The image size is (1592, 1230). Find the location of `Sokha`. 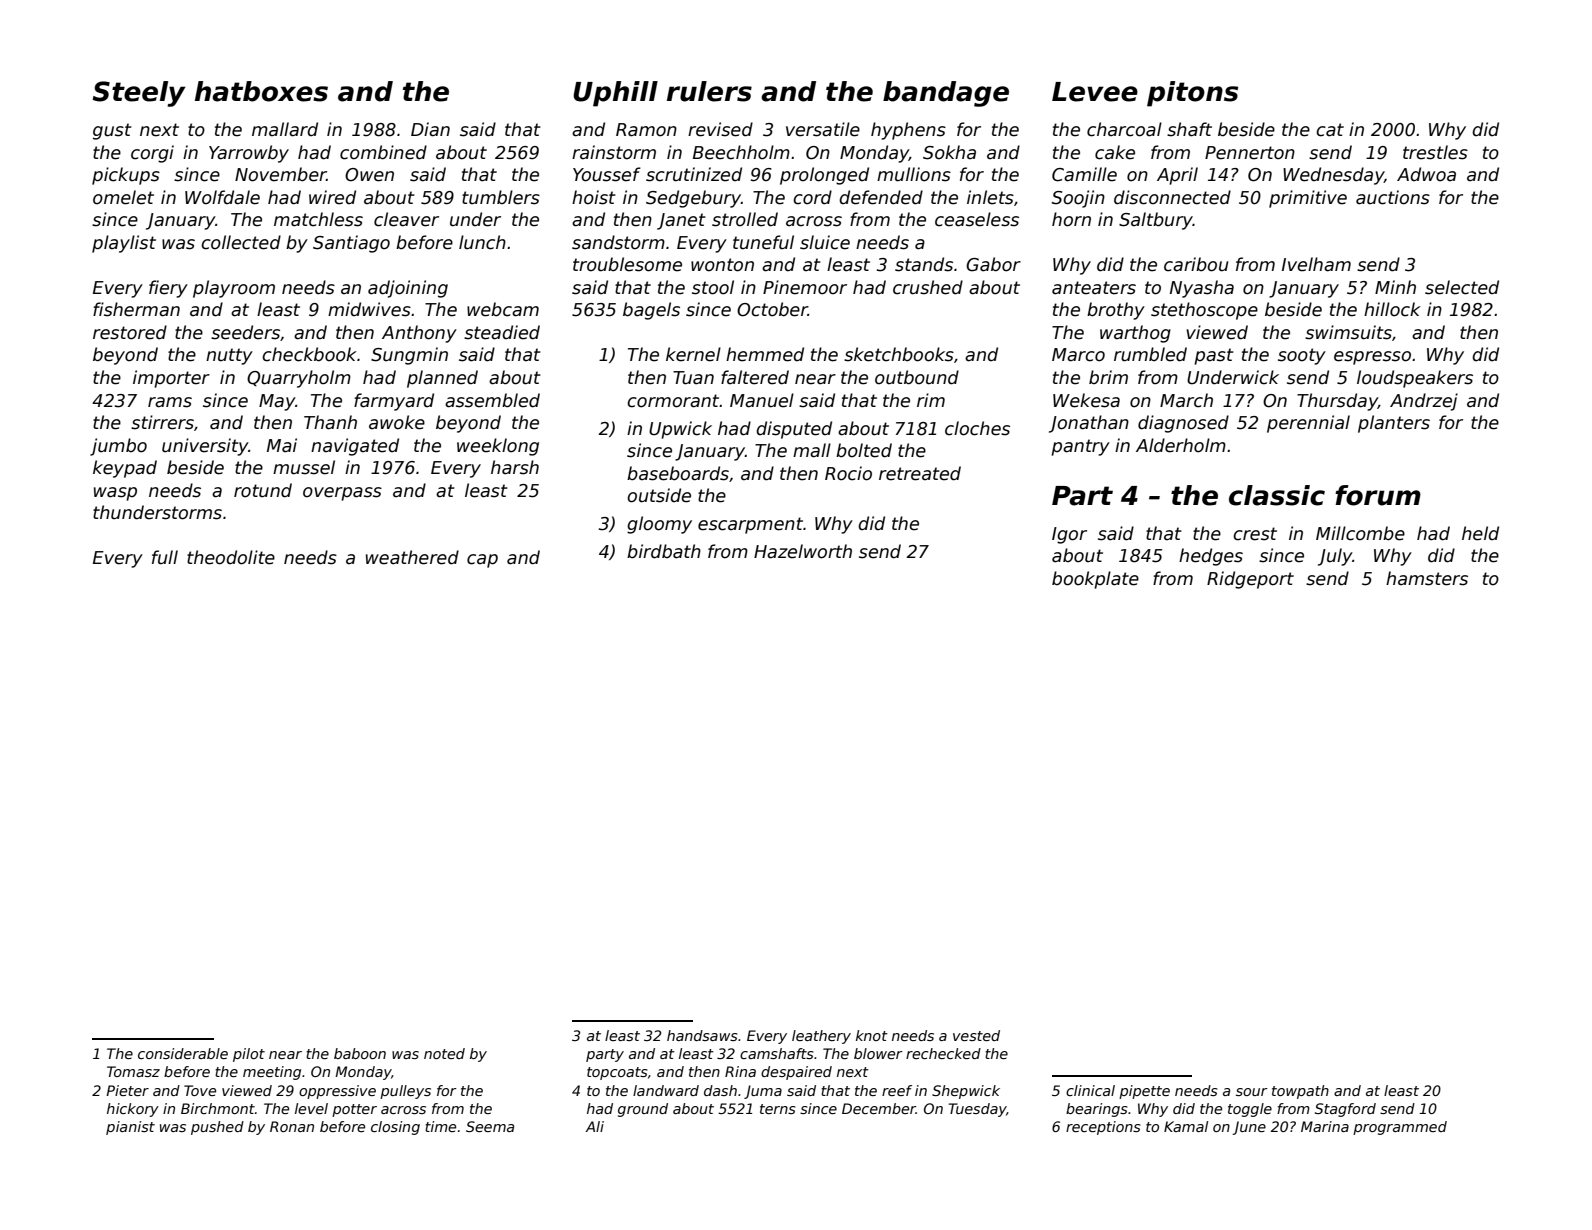

Sokha is located at coordinates (949, 152).
